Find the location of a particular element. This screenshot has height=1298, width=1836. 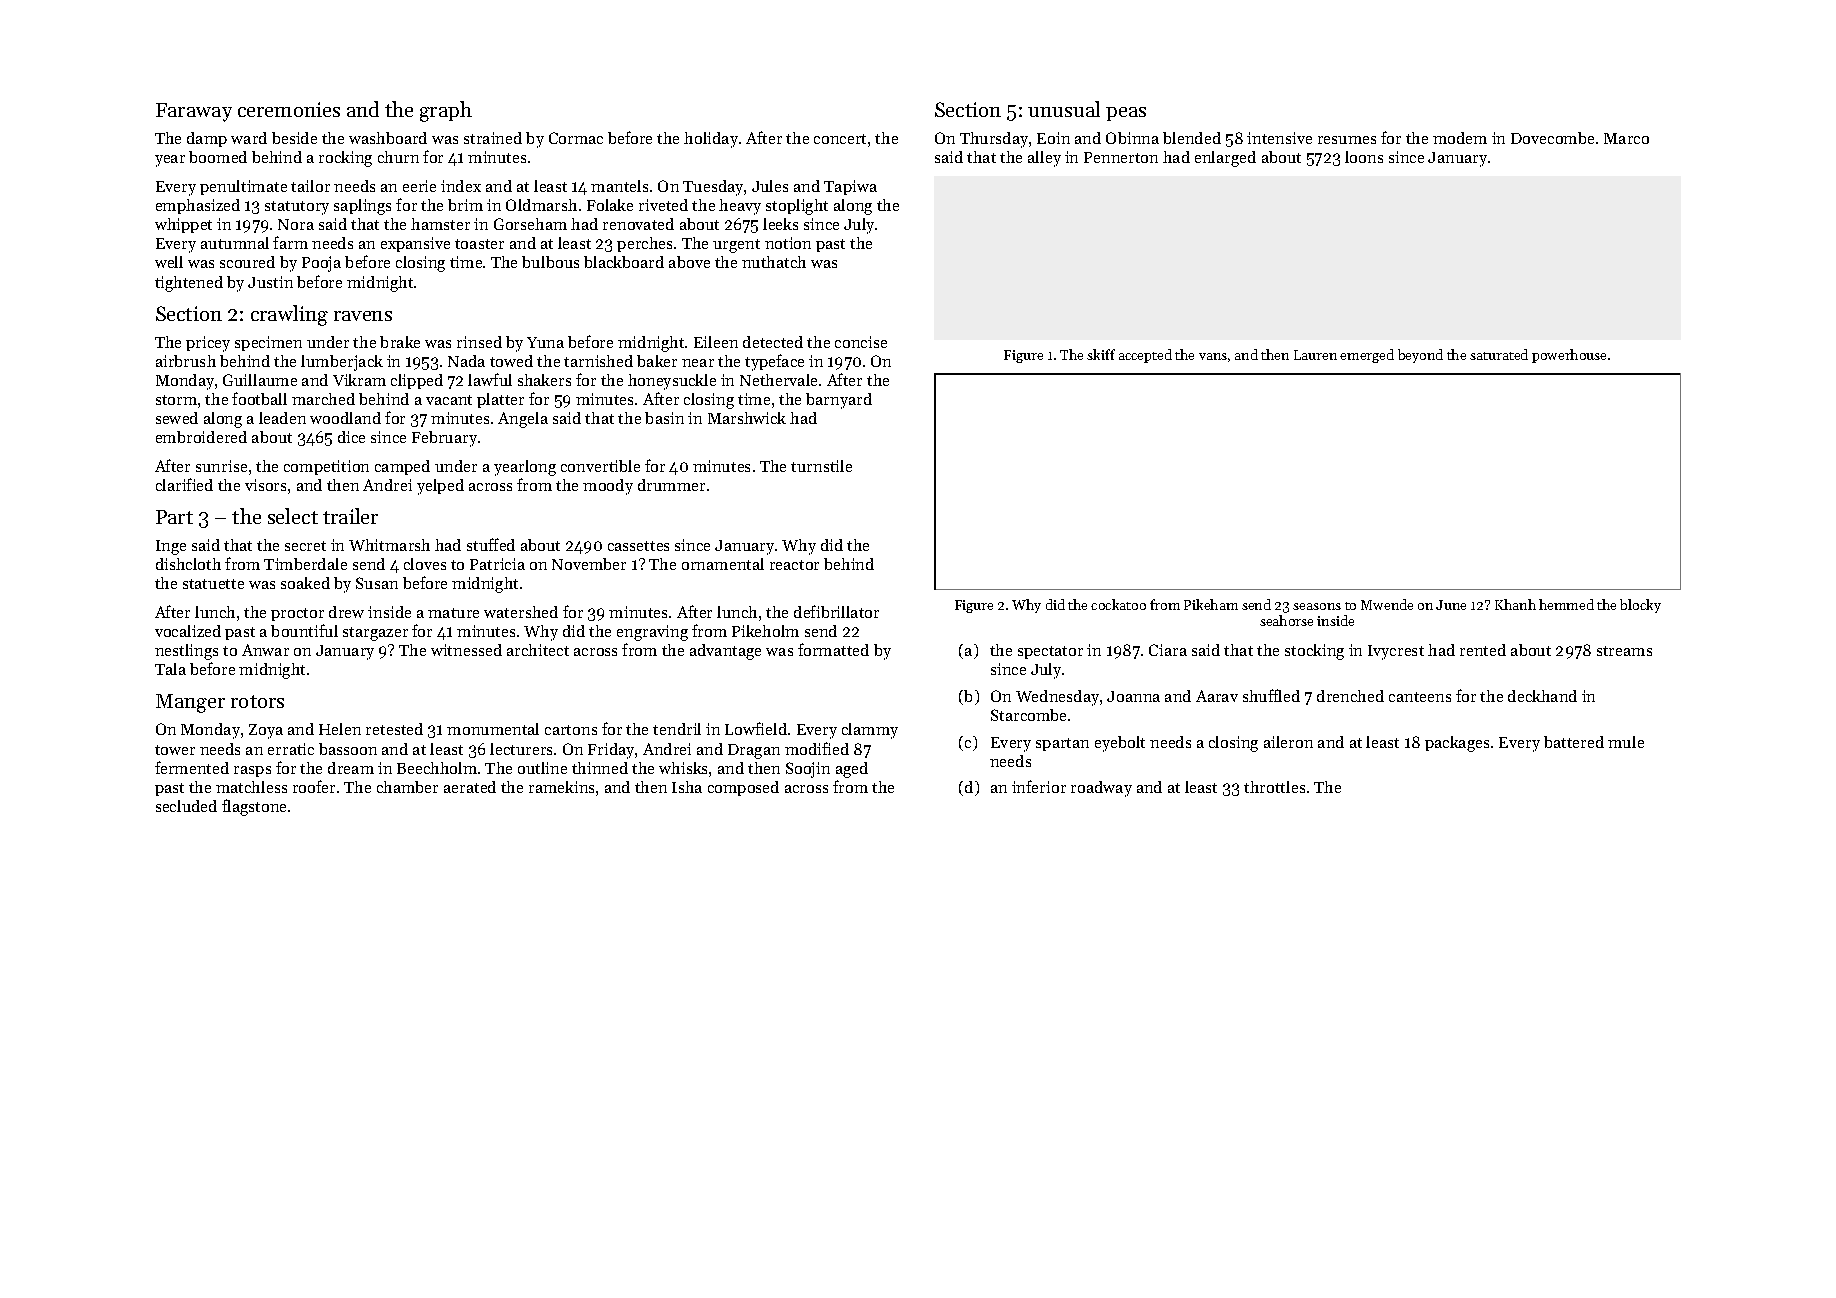

powerhouse is located at coordinates (1569, 356).
